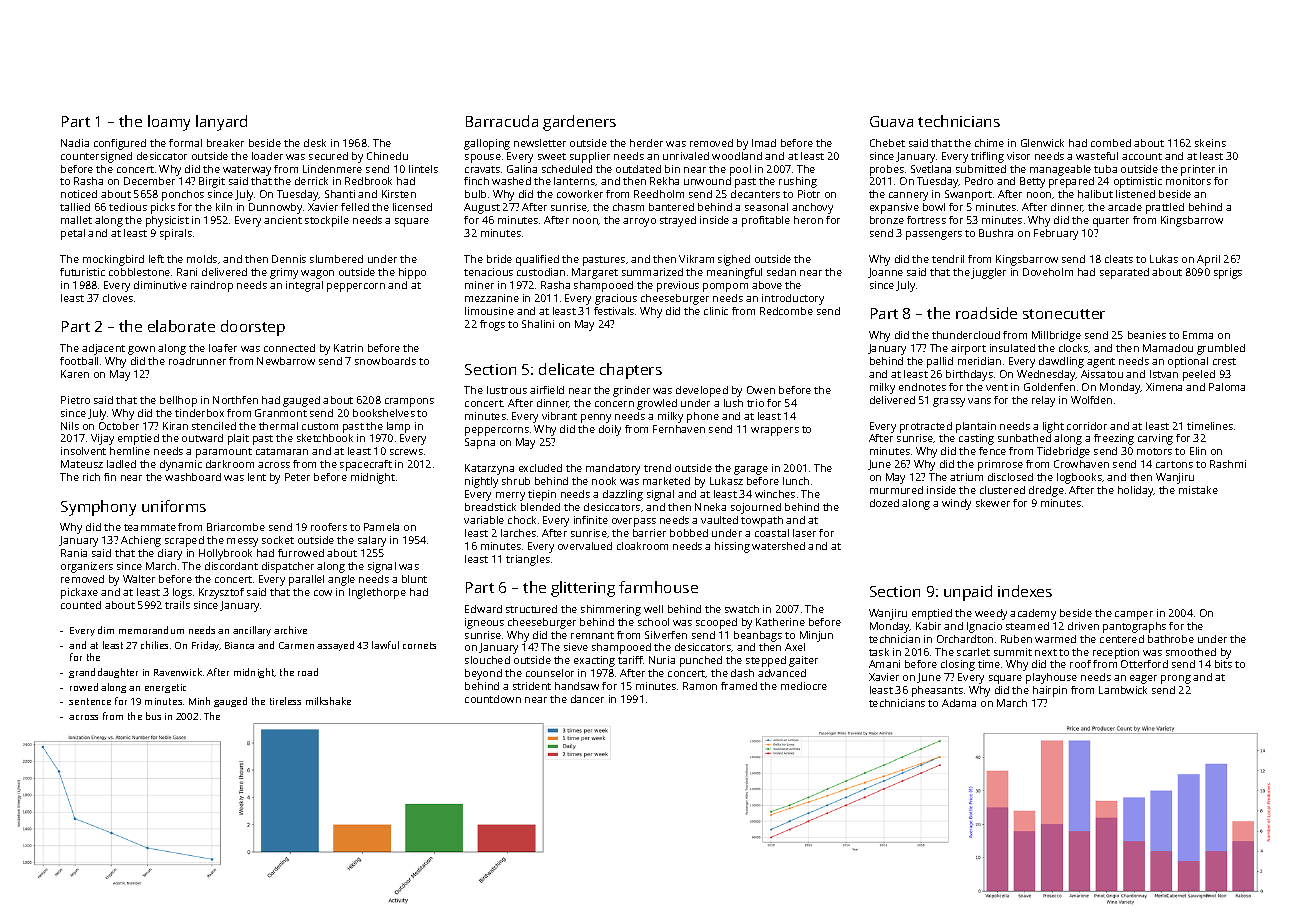  Describe the element at coordinates (614, 311) in the screenshot. I see `festivals` at that location.
